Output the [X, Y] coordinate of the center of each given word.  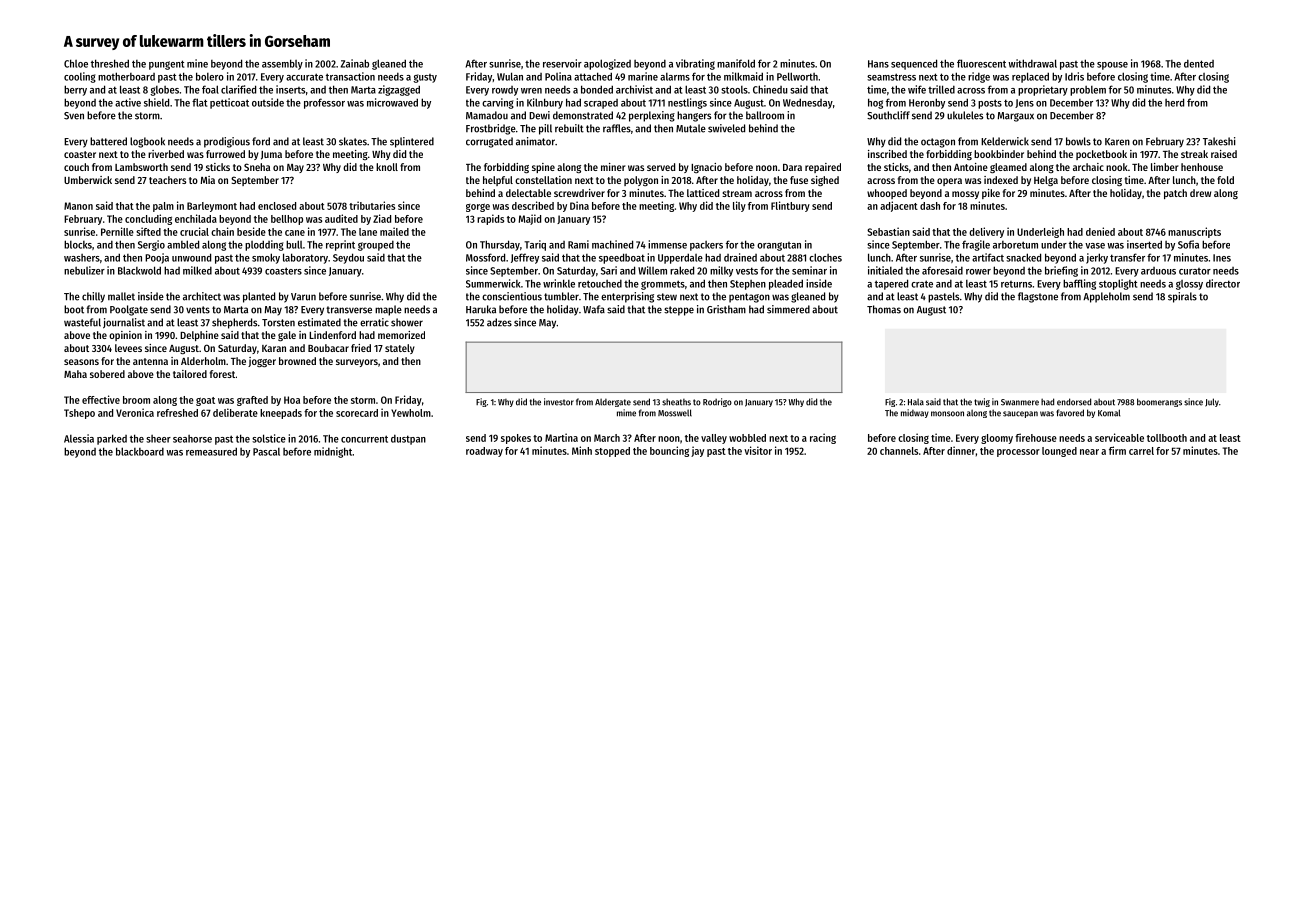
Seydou [348, 258]
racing [823, 438]
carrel [1141, 451]
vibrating [695, 64]
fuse [799, 180]
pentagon [749, 298]
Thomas [884, 309]
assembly [282, 64]
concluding [148, 219]
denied [1100, 231]
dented [1199, 63]
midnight [333, 452]
